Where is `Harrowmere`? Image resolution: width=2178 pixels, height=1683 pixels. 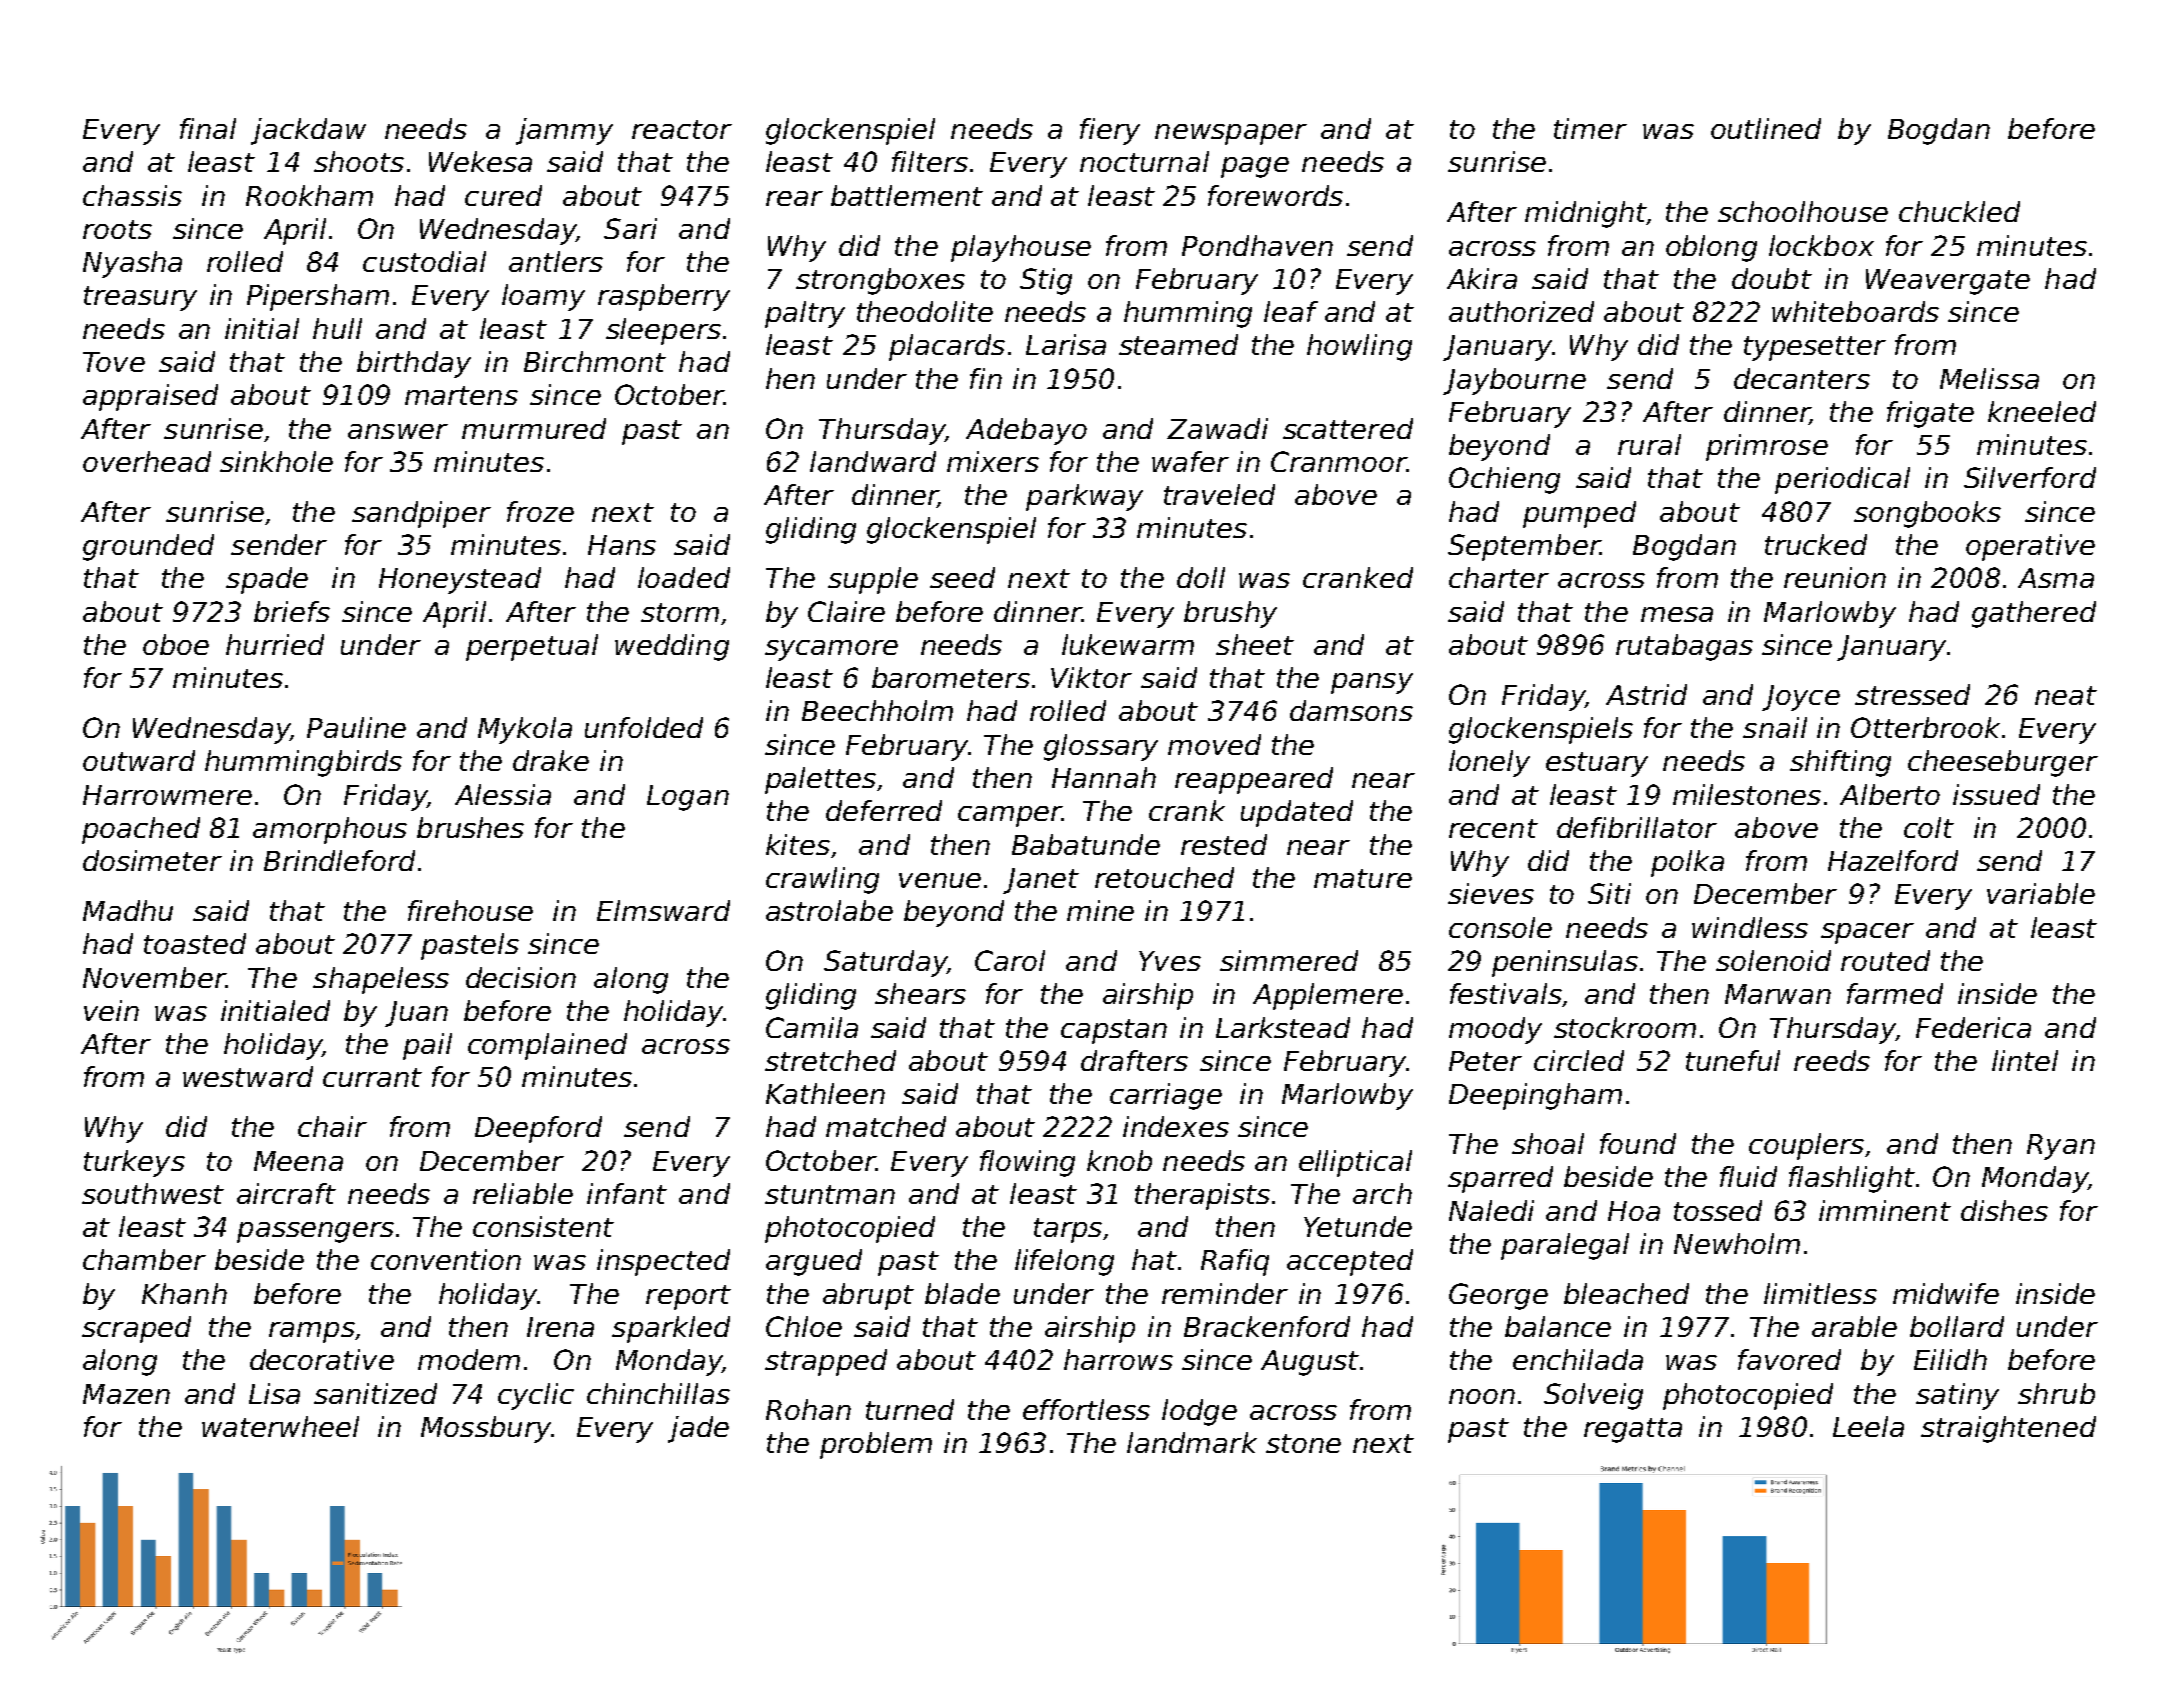 Harrowmere is located at coordinates (167, 795).
